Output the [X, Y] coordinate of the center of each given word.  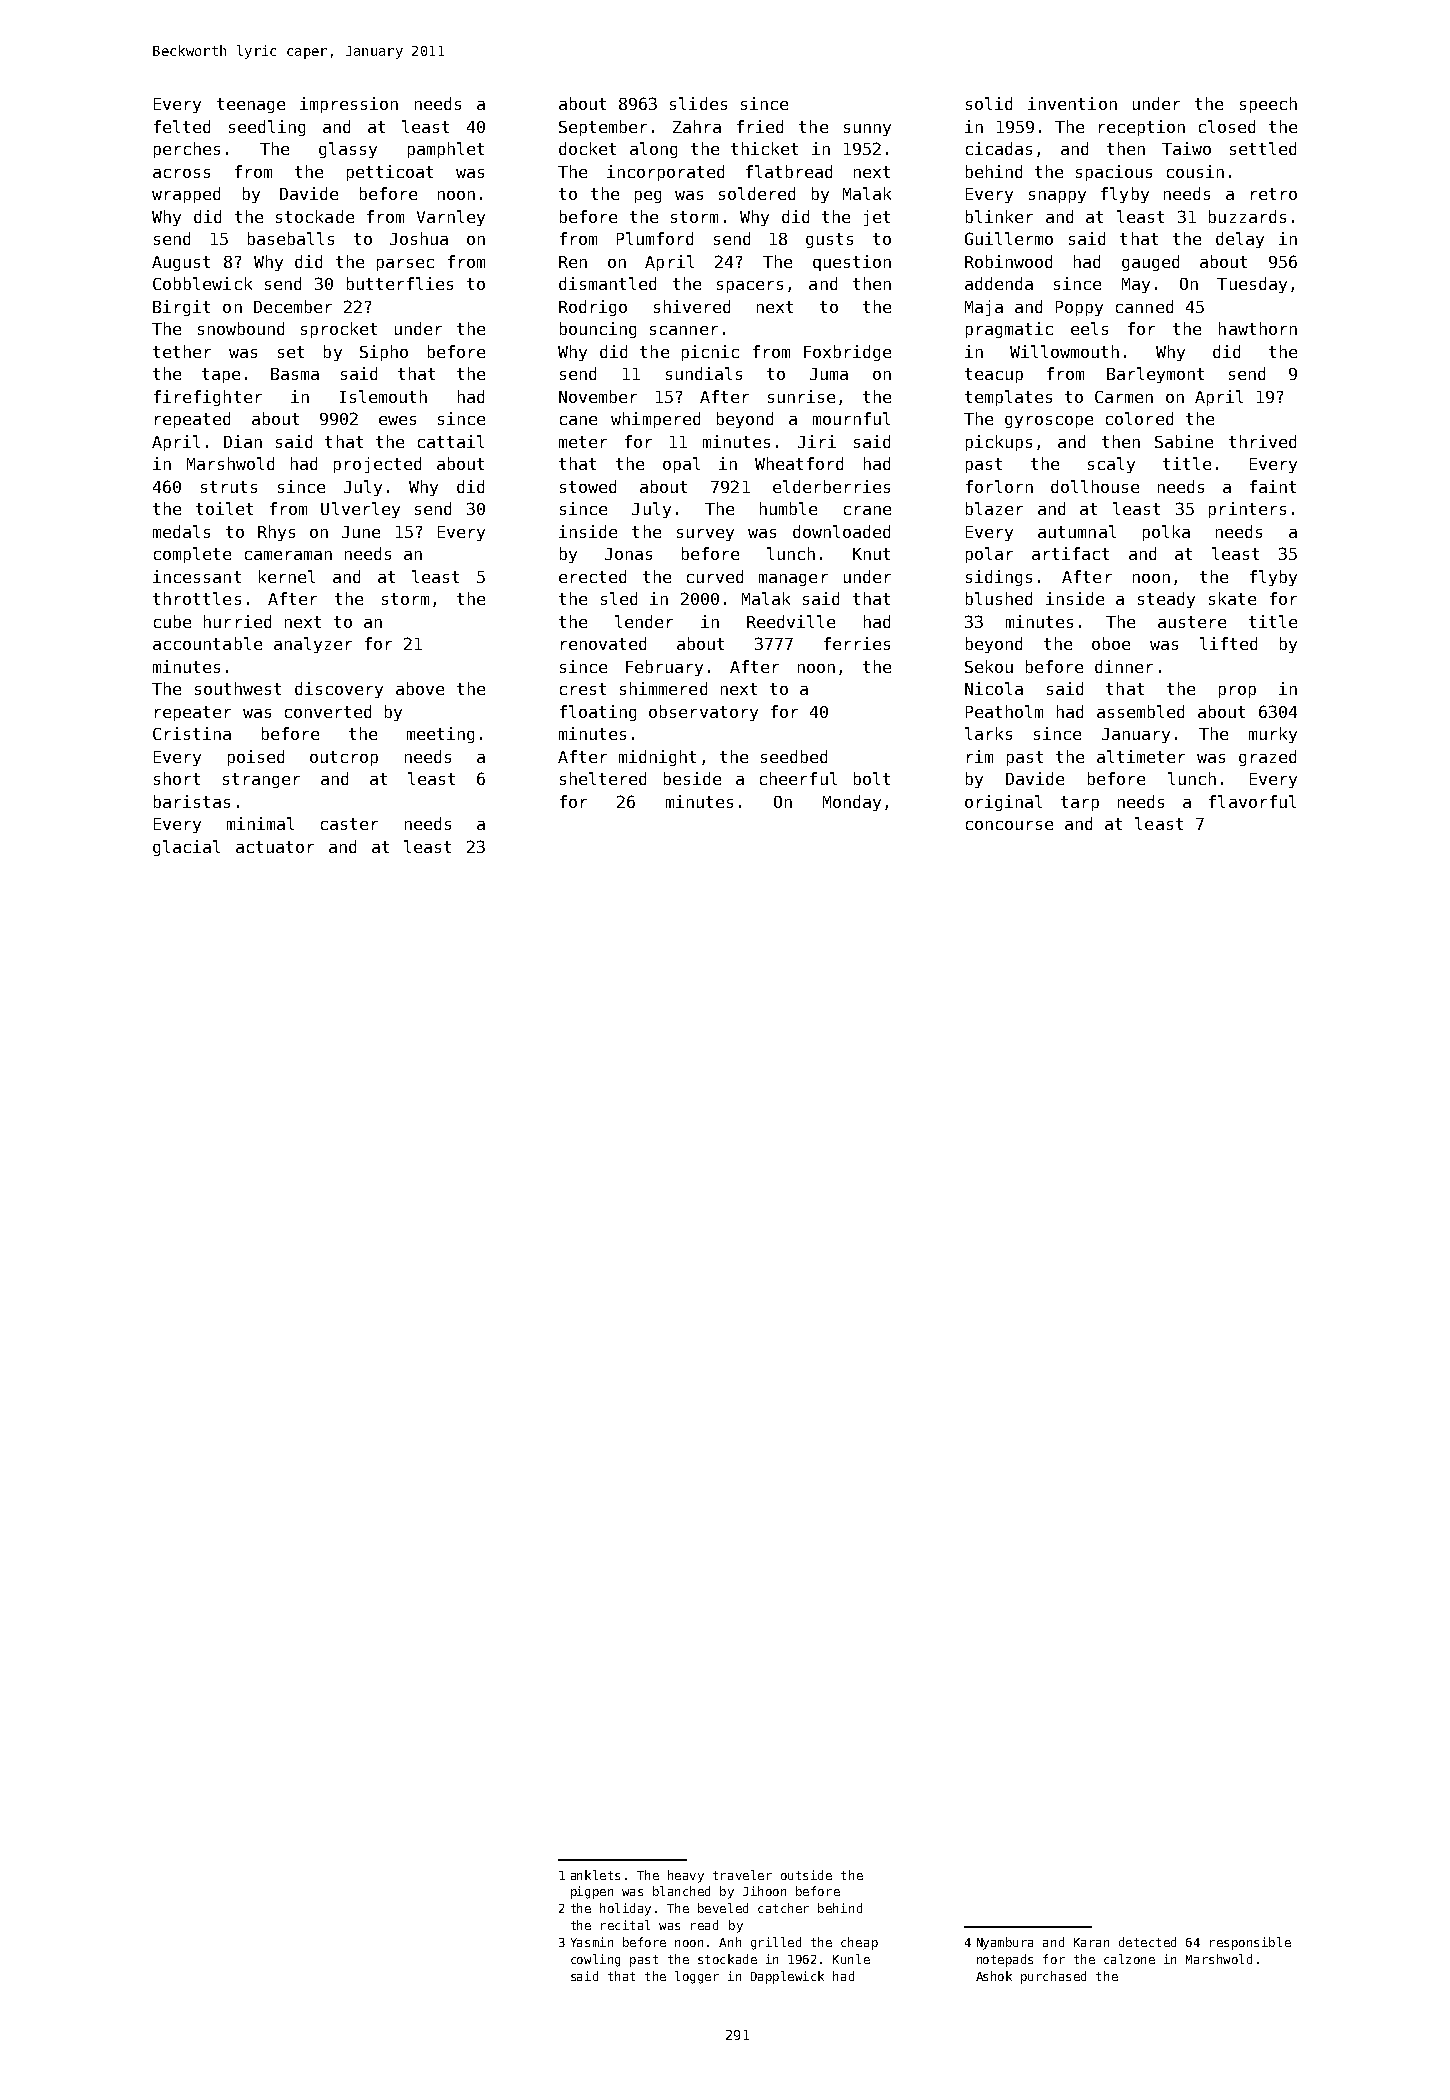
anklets [595, 1875]
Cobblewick [202, 283]
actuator [275, 847]
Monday [852, 803]
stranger [261, 780]
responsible [1250, 1943]
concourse [1009, 825]
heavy [686, 1876]
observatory [703, 713]
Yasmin [592, 1942]
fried [760, 126]
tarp [1080, 803]
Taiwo [1186, 148]
